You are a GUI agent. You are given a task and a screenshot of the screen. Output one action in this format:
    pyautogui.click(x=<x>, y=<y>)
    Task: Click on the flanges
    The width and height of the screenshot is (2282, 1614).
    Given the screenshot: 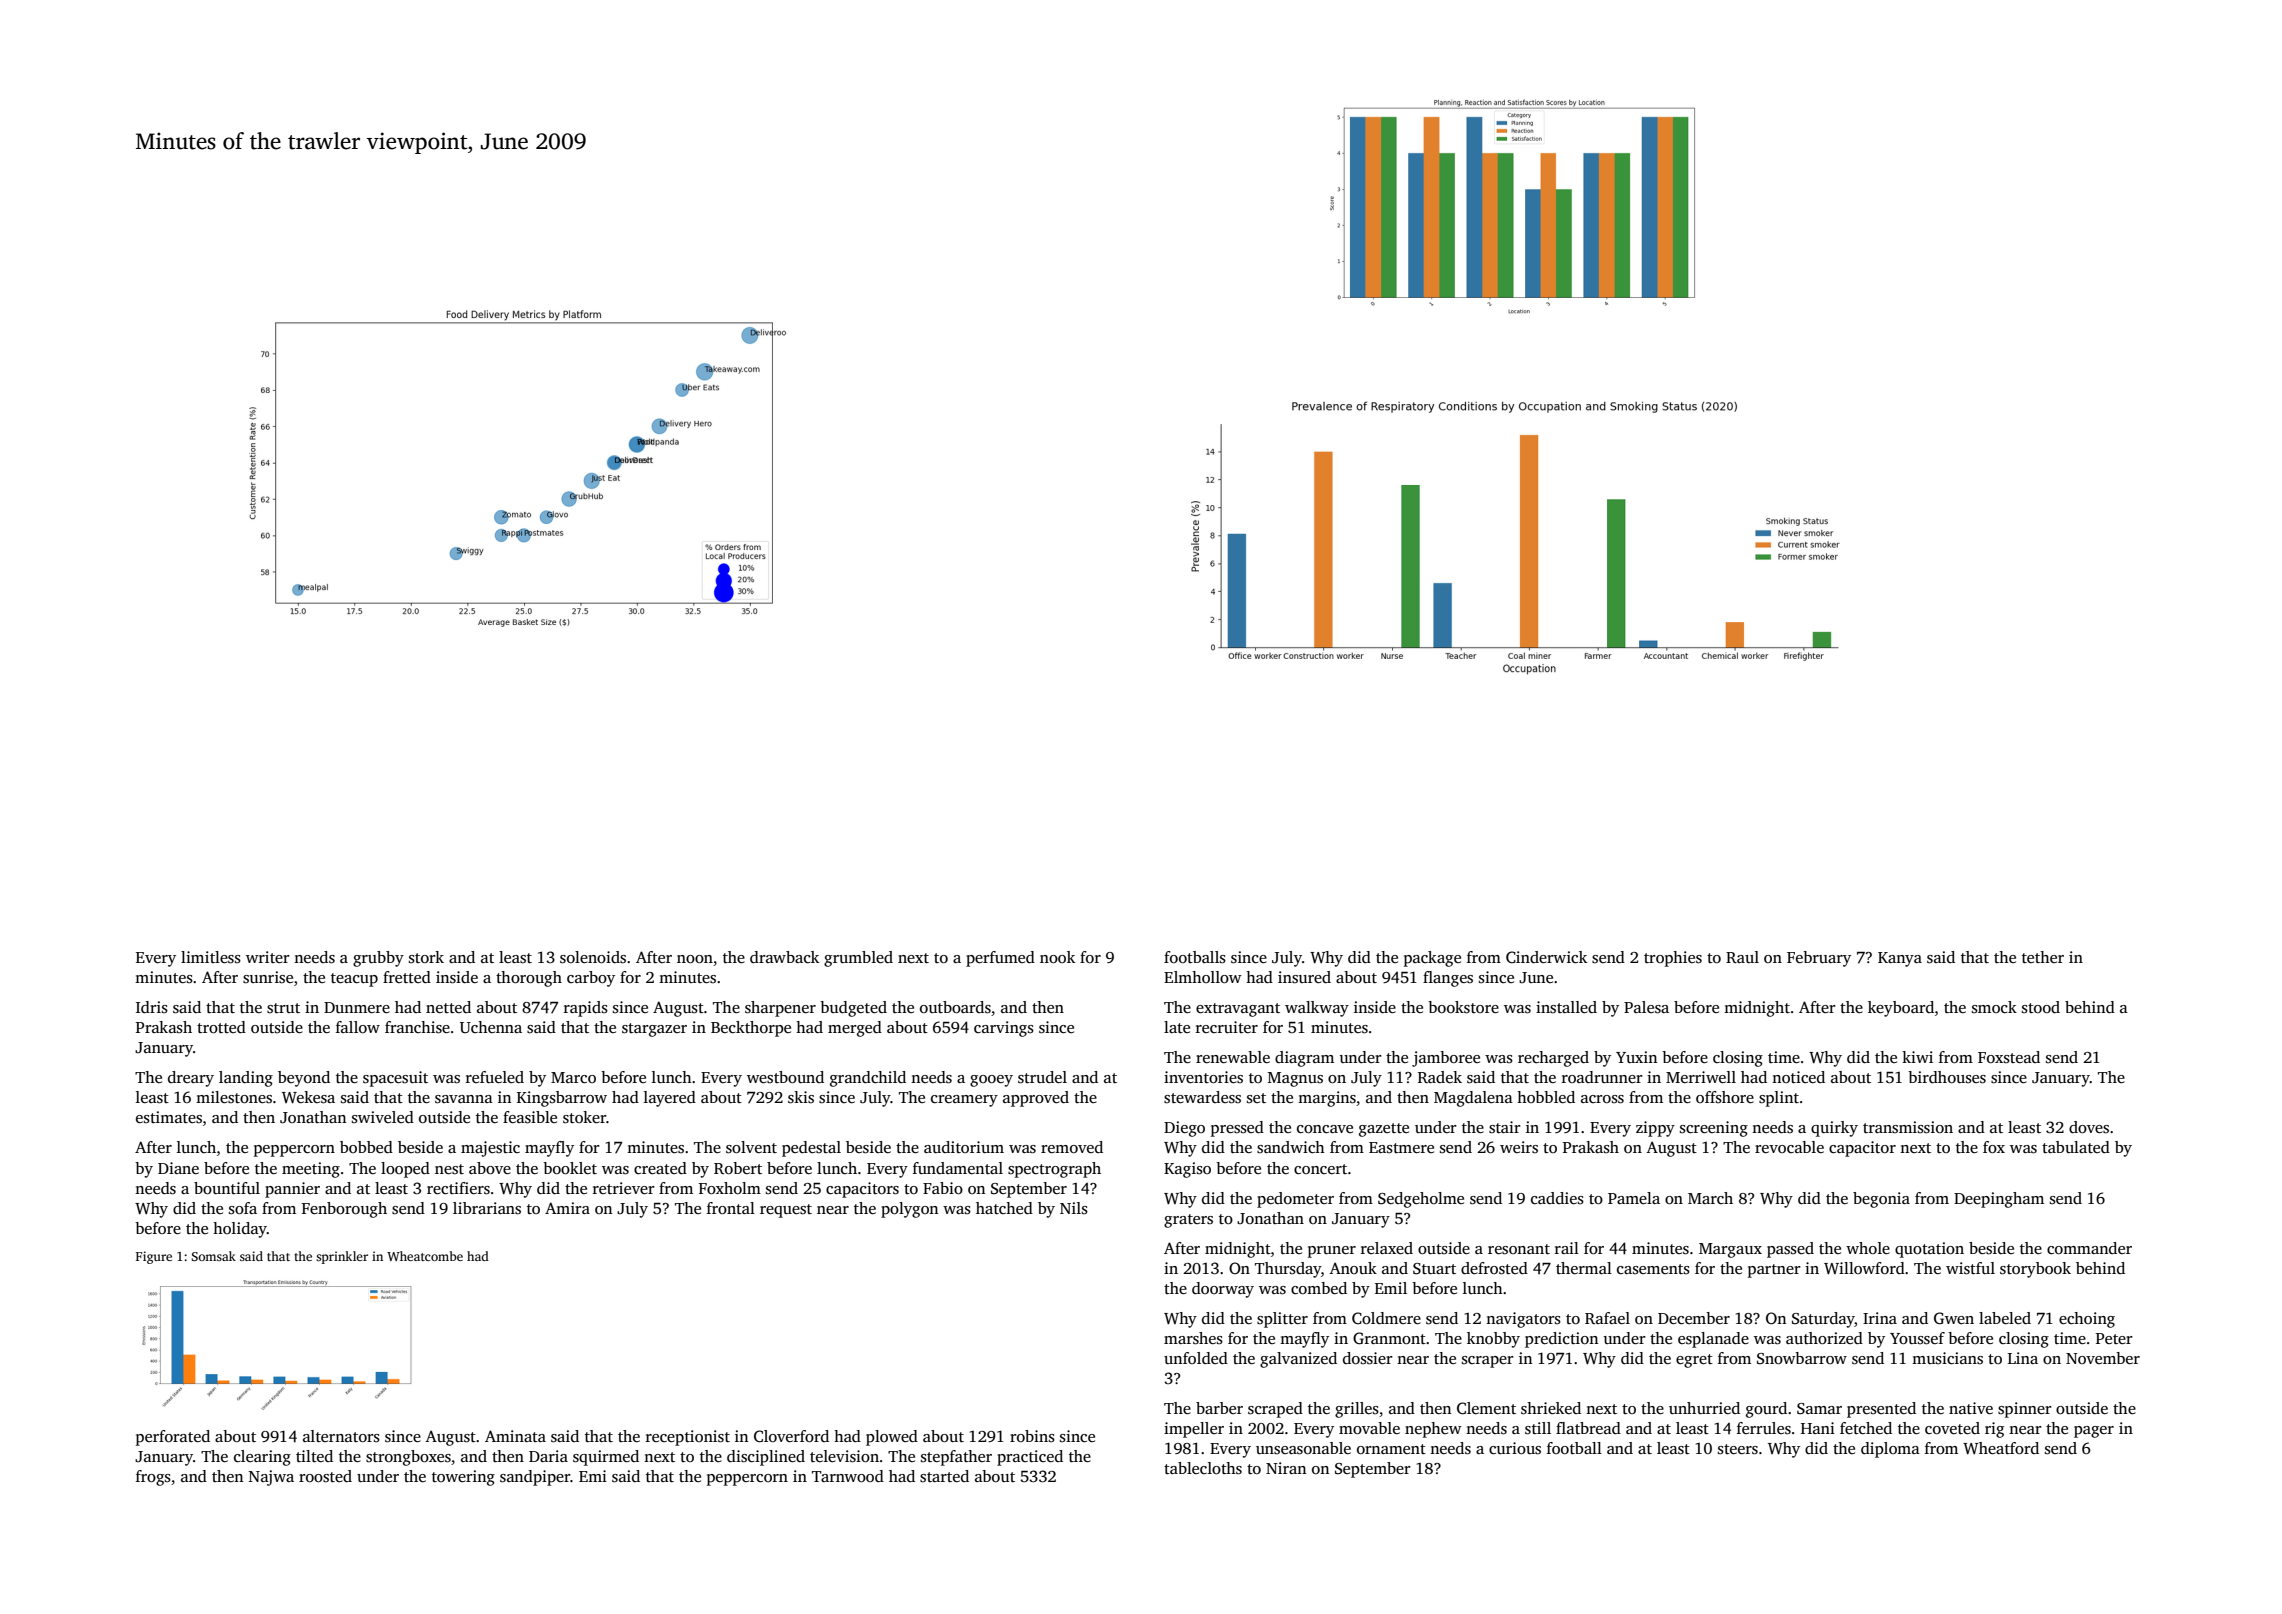 What is the action you would take?
    pyautogui.click(x=1448, y=979)
